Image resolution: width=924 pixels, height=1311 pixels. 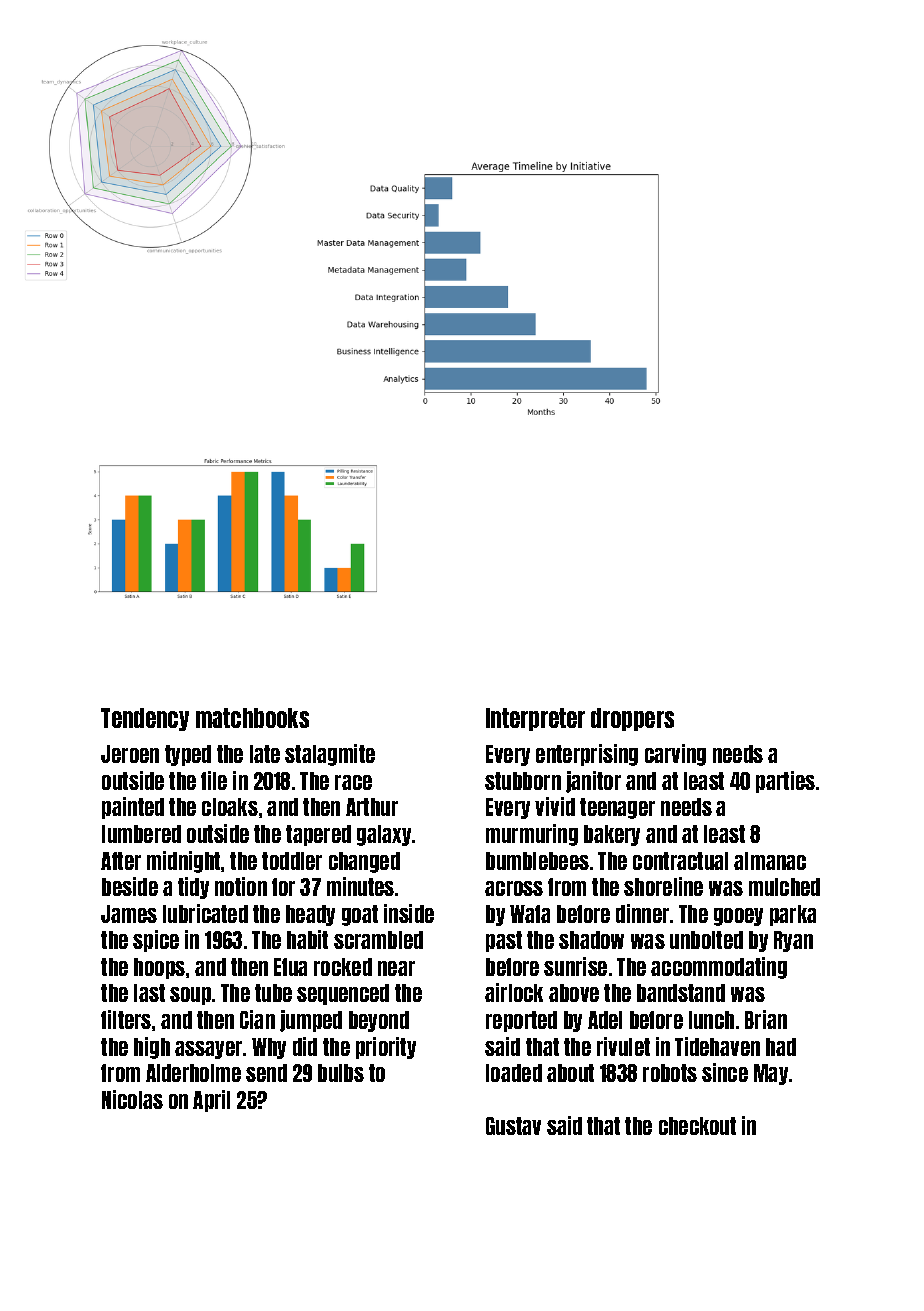 What do you see at coordinates (793, 941) in the screenshot?
I see `Ryan` at bounding box center [793, 941].
